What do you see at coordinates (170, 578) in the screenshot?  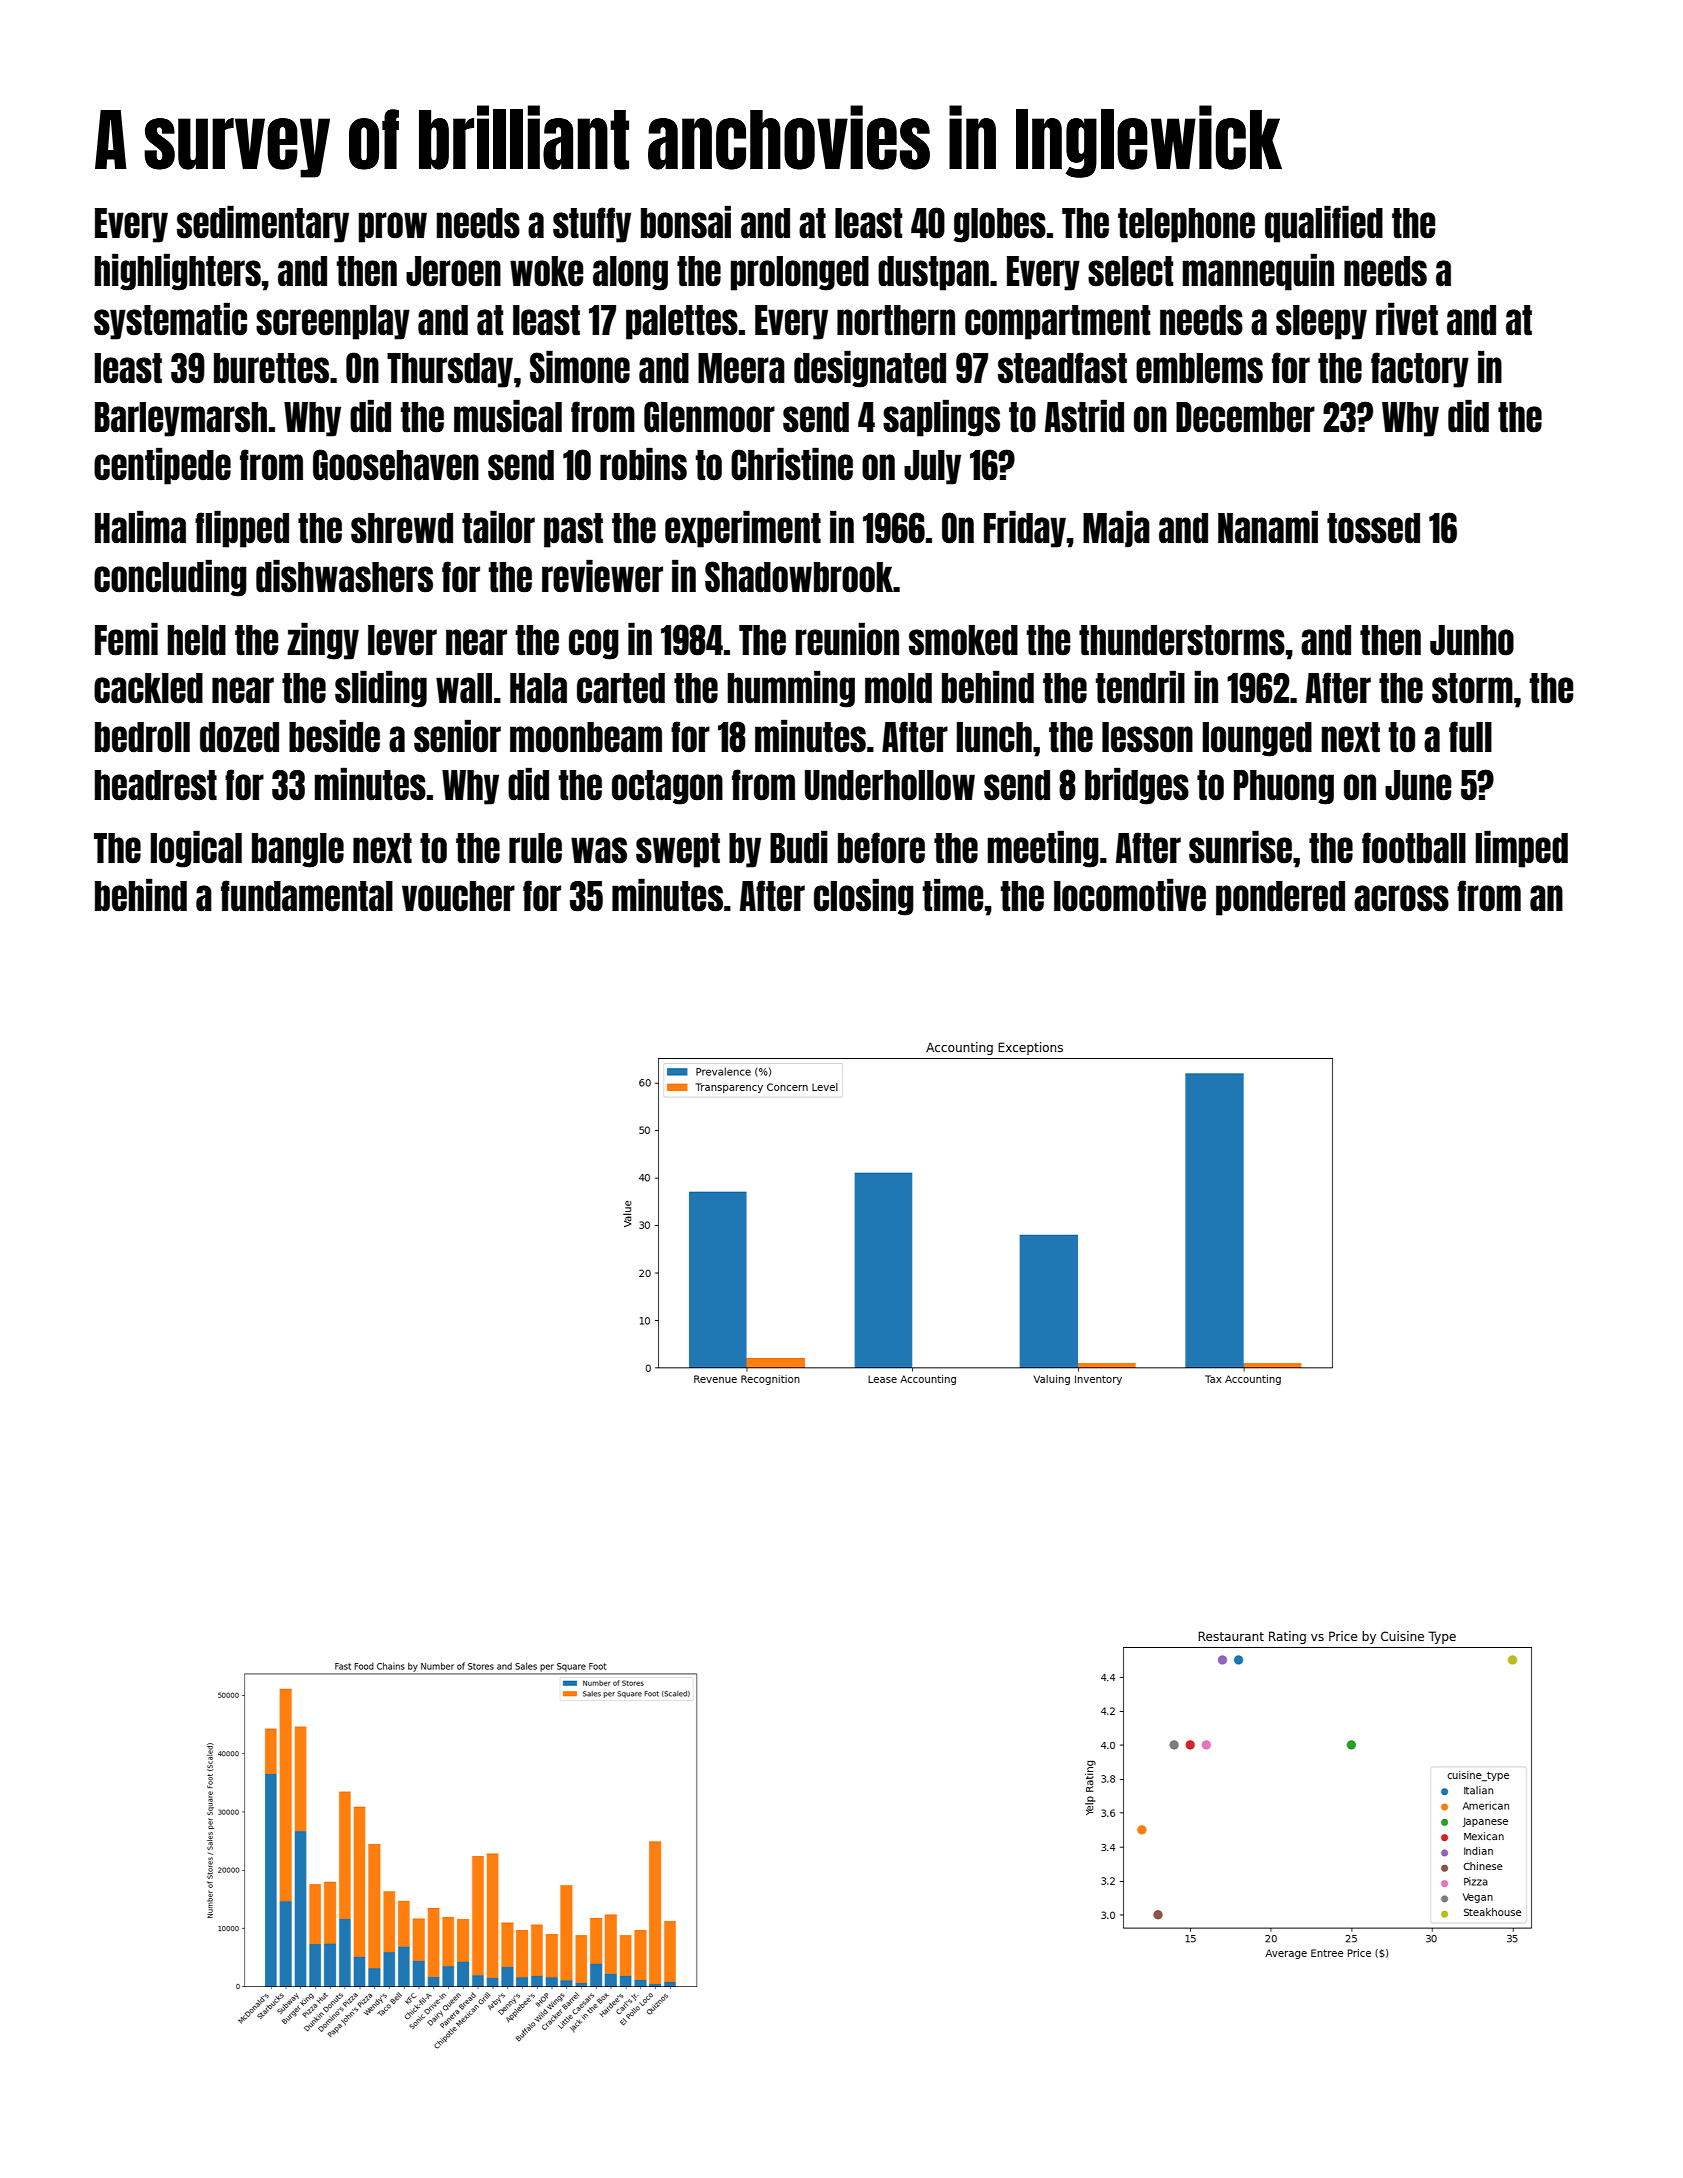 I see `concluding` at bounding box center [170, 578].
